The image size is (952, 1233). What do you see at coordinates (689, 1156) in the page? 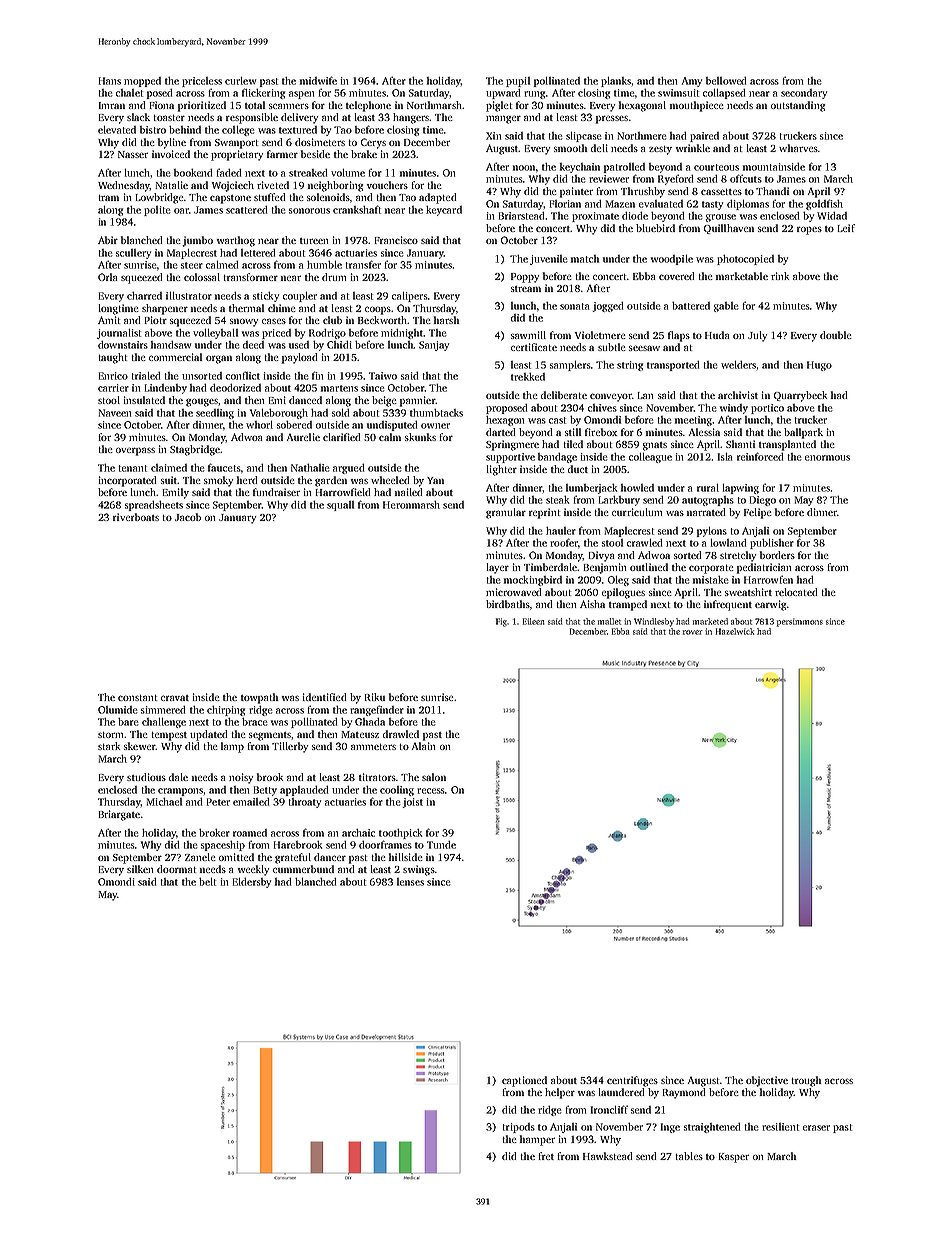
I see `tables` at bounding box center [689, 1156].
